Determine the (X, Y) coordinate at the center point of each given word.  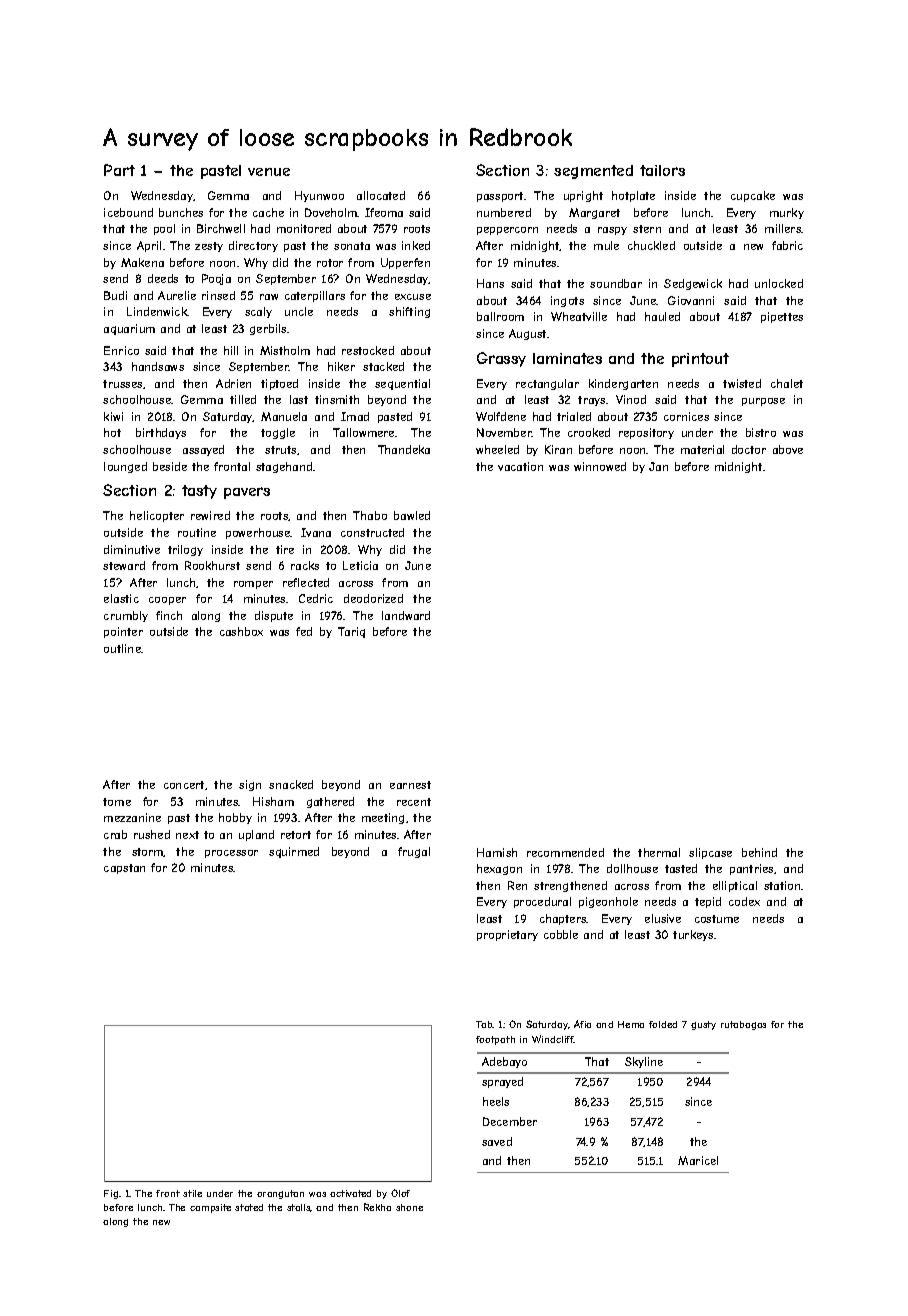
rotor (330, 263)
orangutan (280, 1194)
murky (787, 213)
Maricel (698, 1160)
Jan (658, 466)
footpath (495, 1040)
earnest (410, 785)
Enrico (121, 350)
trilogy (185, 550)
